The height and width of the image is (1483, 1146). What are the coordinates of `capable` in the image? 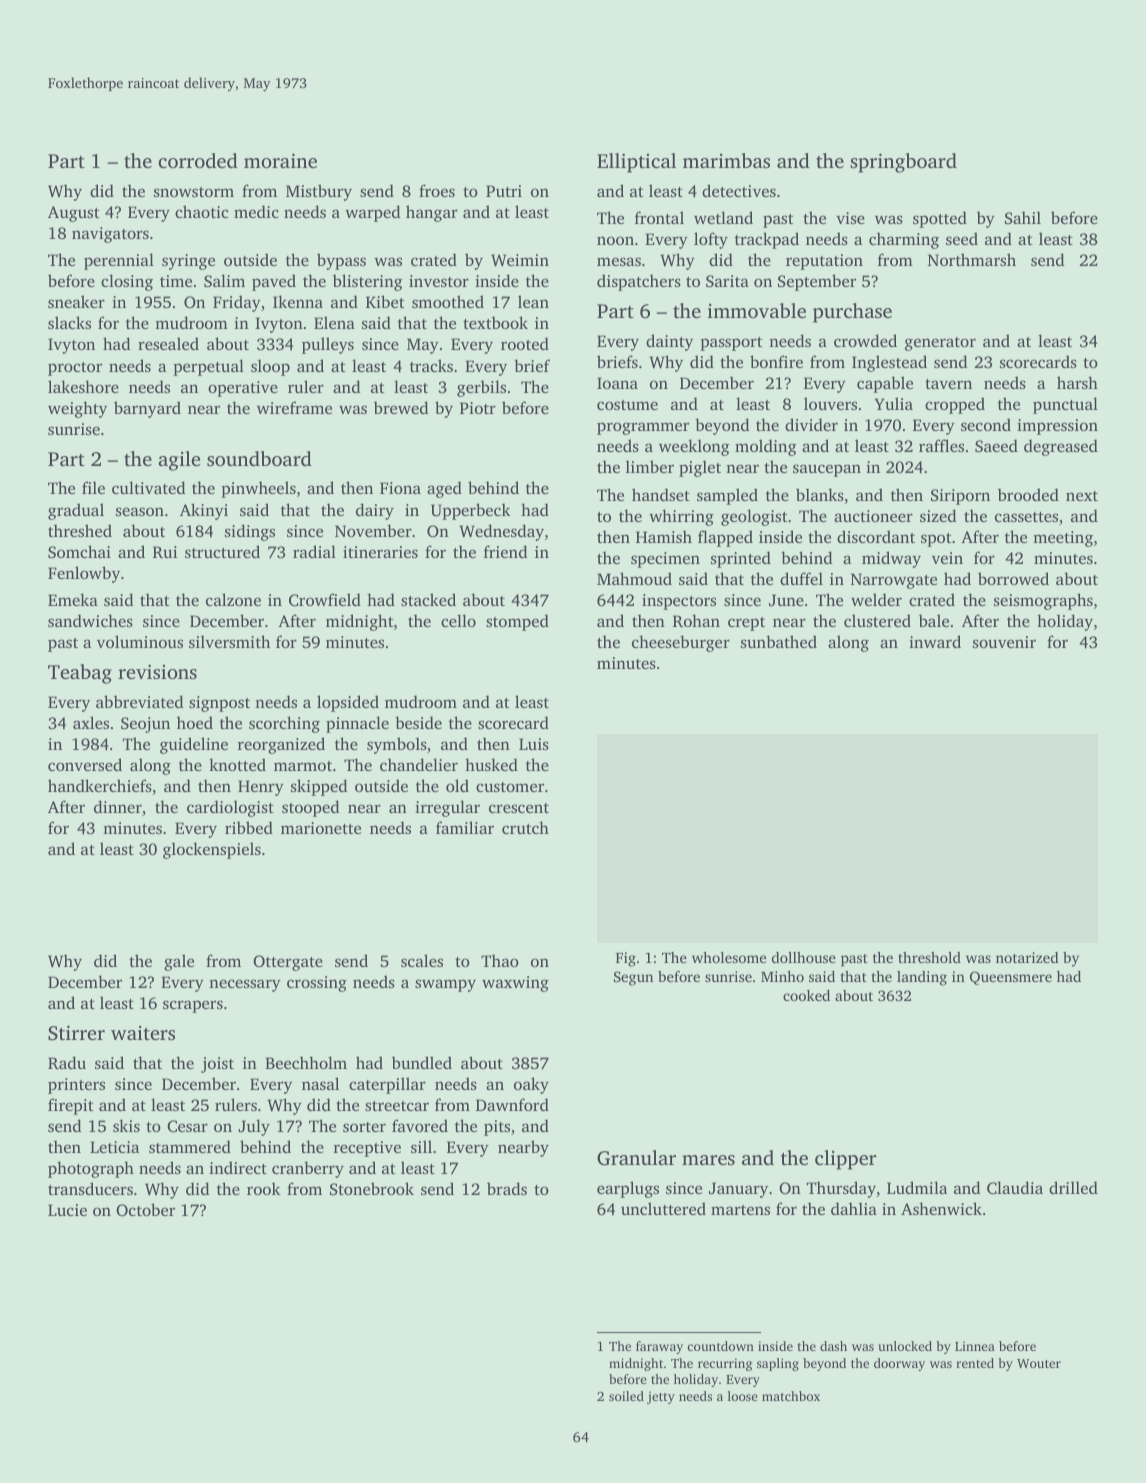 It's located at (885, 384).
